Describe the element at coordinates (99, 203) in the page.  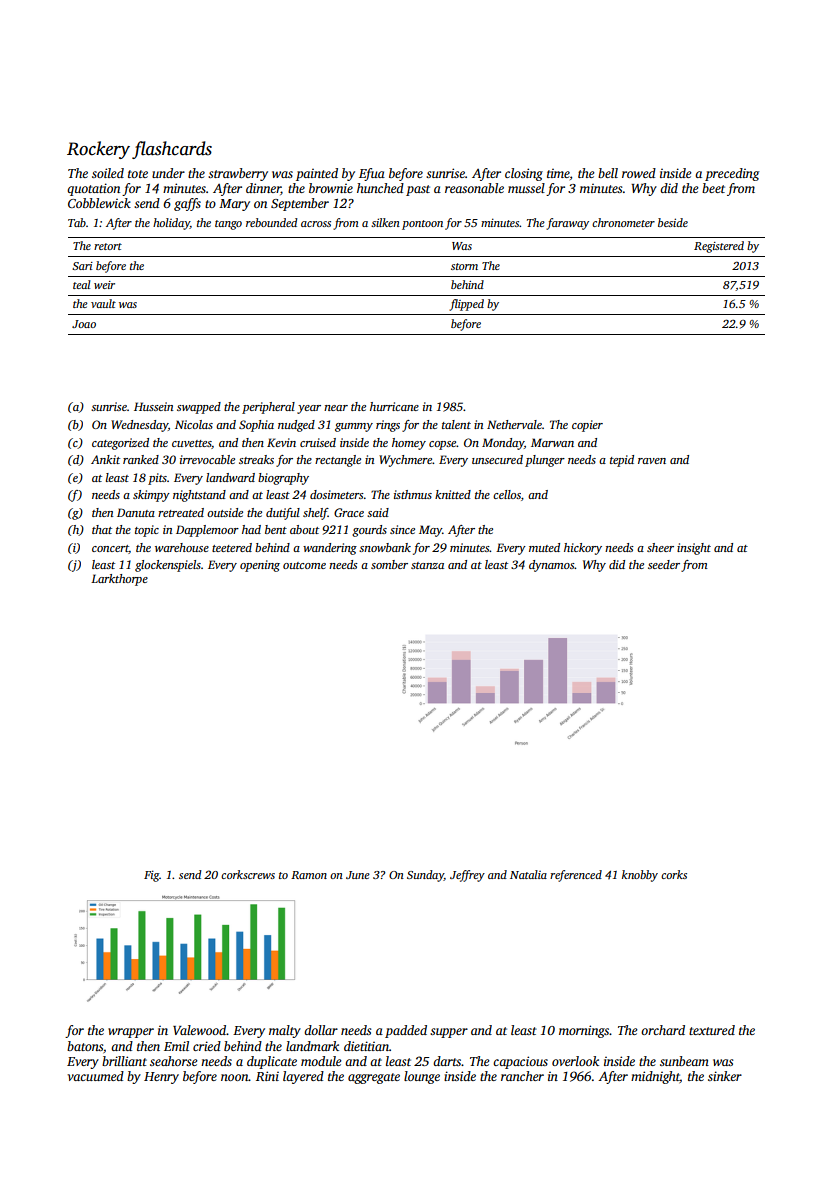
I see `Cobblewick` at that location.
